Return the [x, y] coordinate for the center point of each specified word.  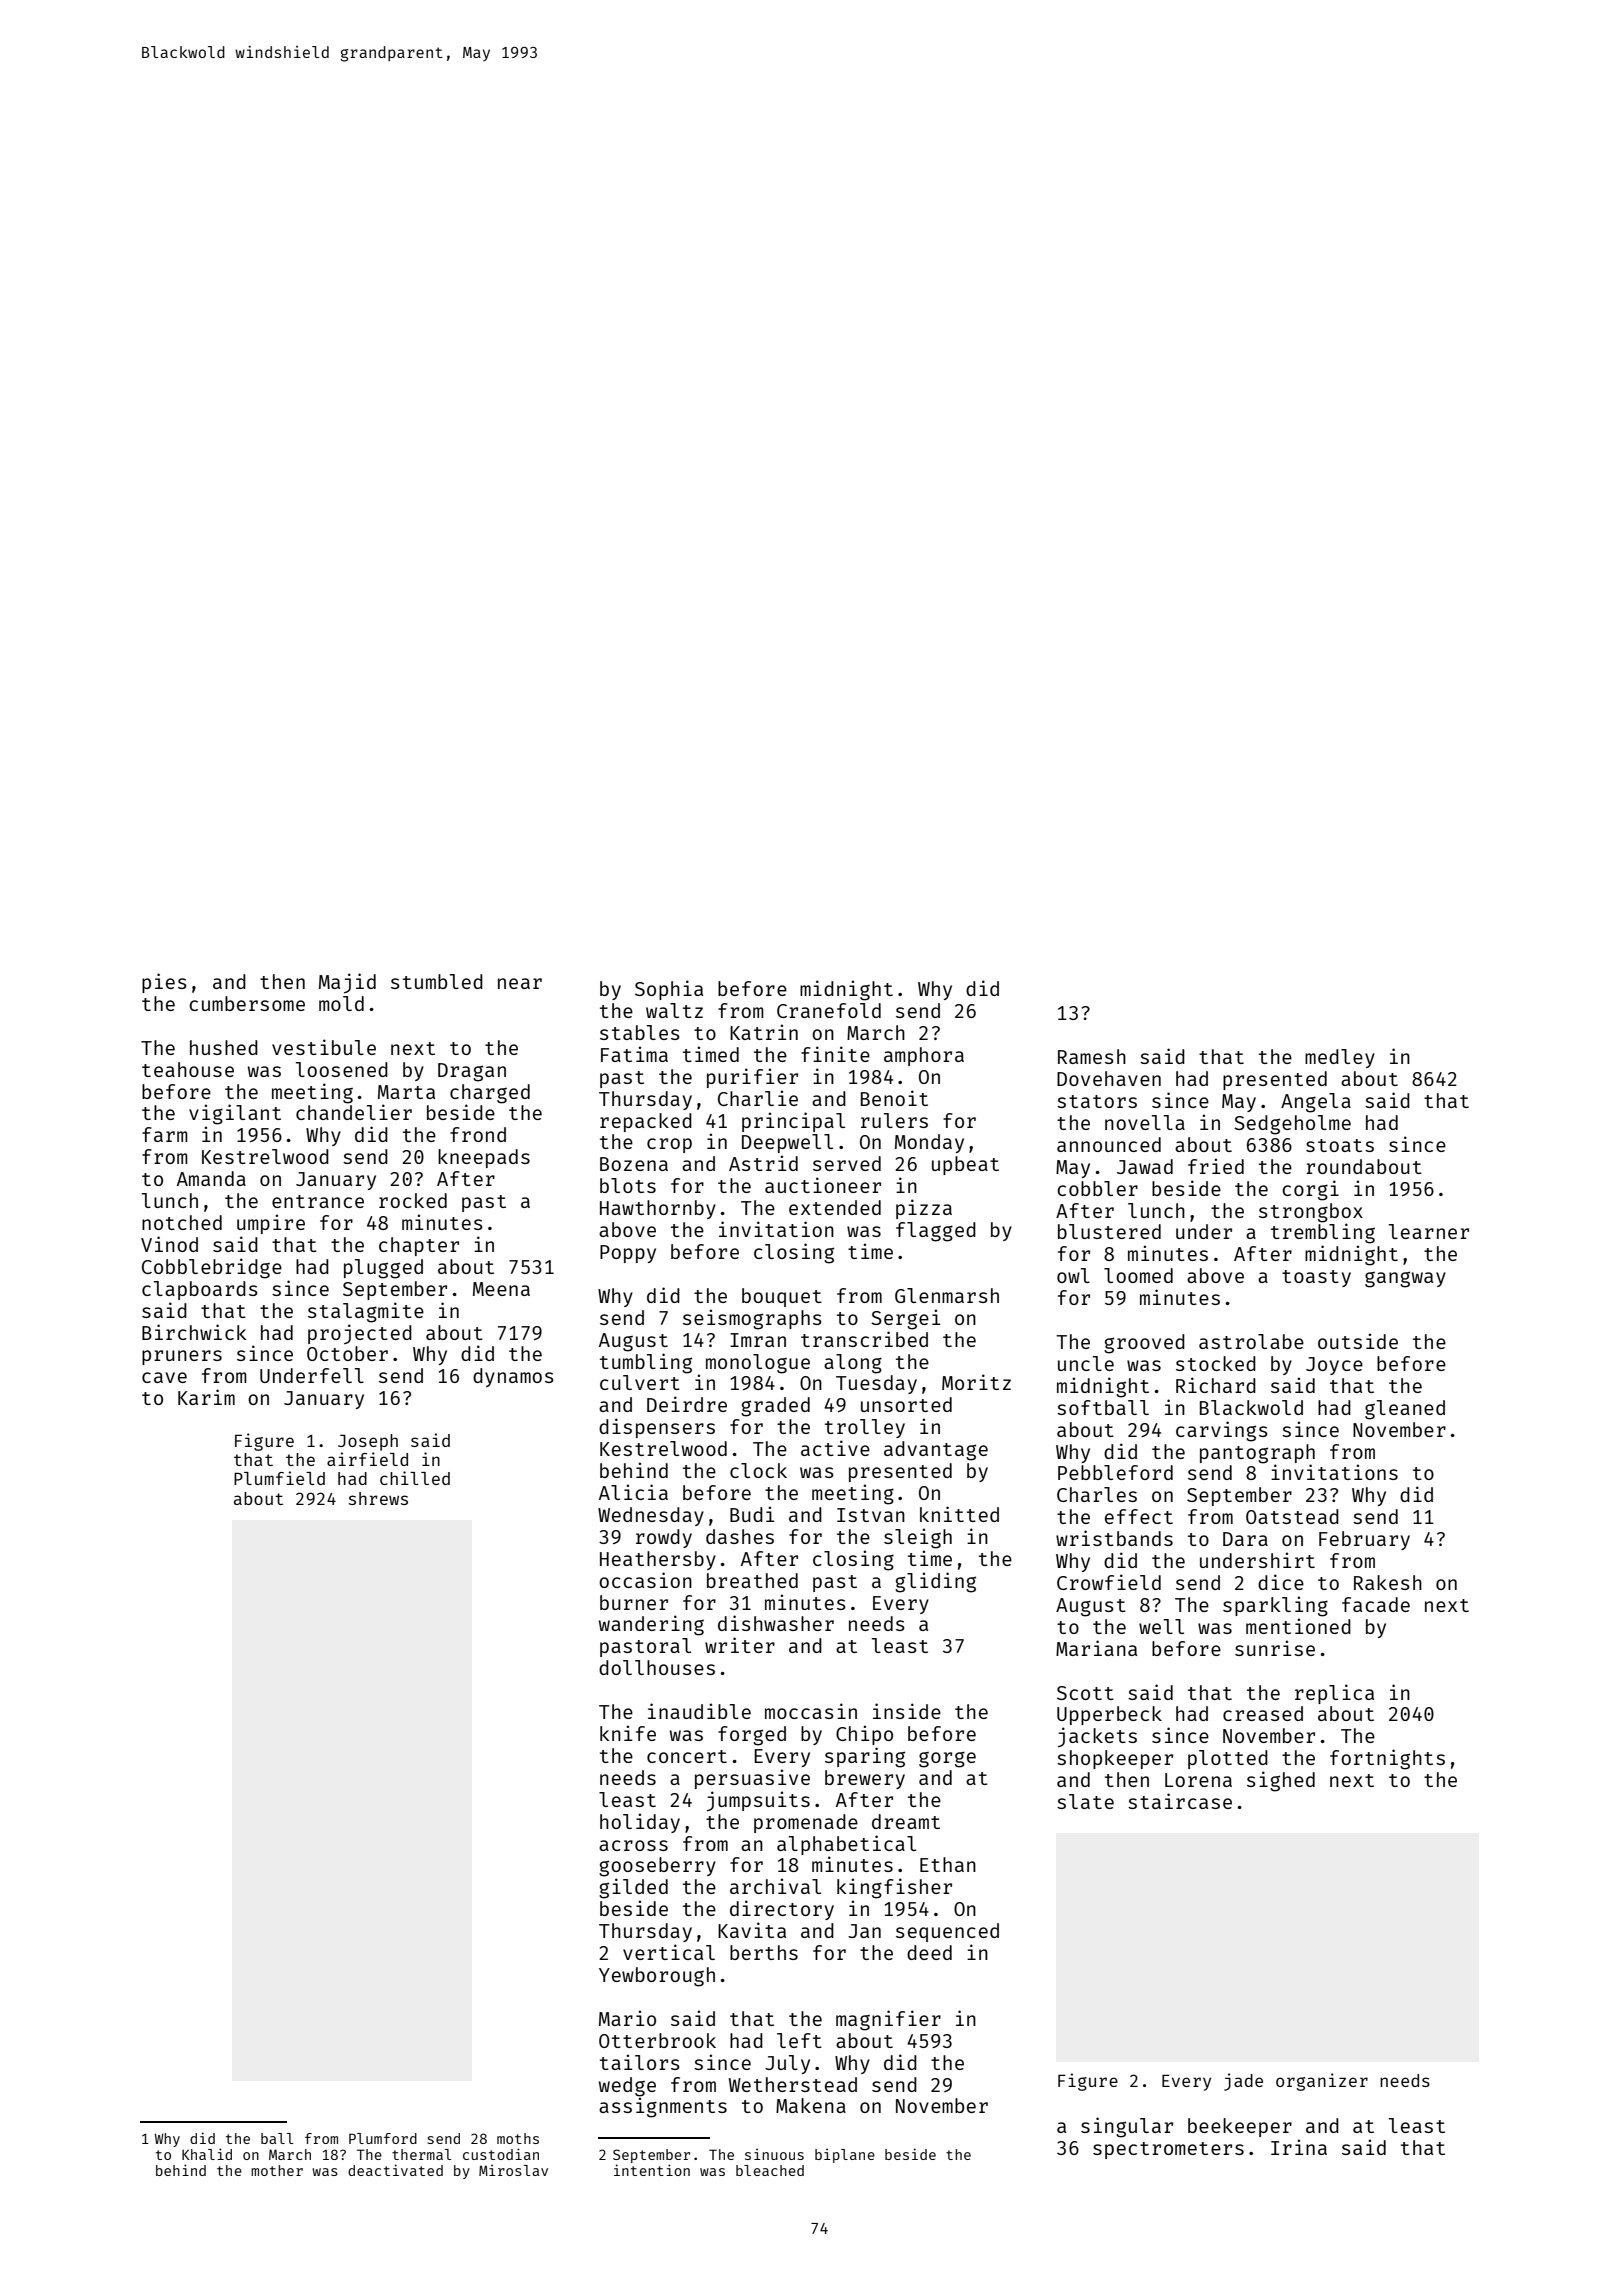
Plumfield [279, 1478]
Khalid [207, 2154]
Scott [1085, 1693]
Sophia [669, 990]
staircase [1180, 1801]
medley [1340, 1058]
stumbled [437, 981]
